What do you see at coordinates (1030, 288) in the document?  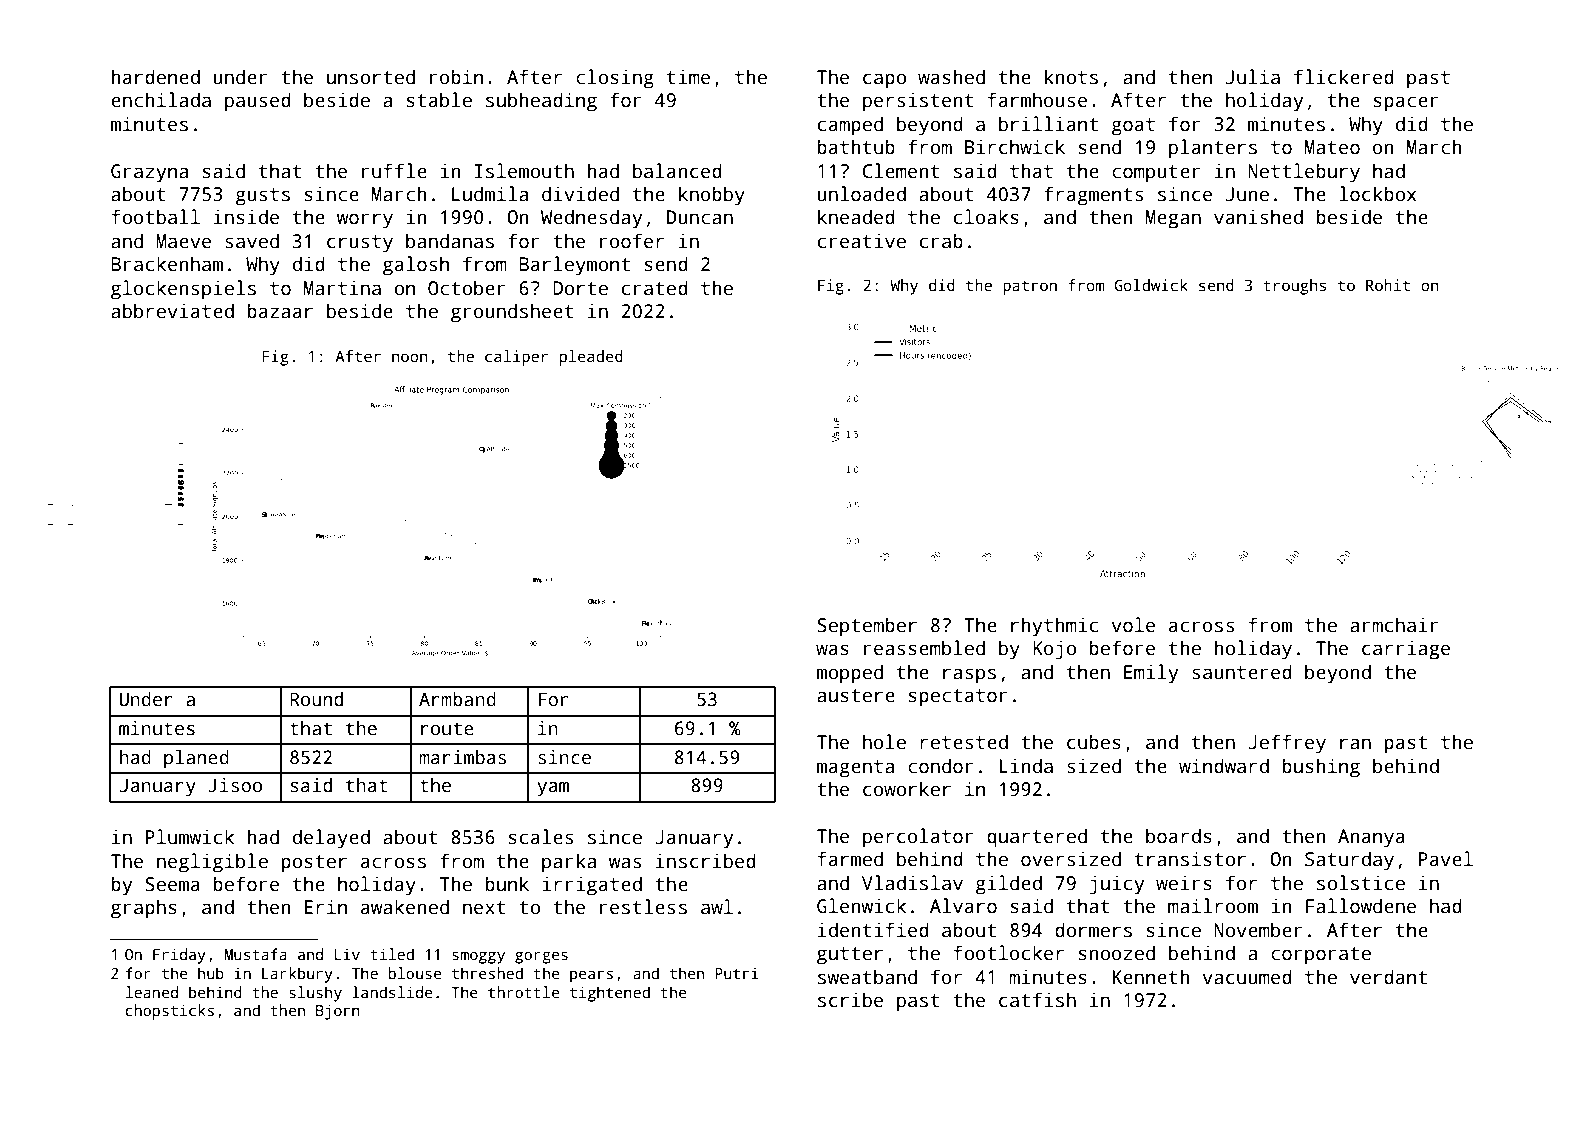 I see `patron` at bounding box center [1030, 288].
